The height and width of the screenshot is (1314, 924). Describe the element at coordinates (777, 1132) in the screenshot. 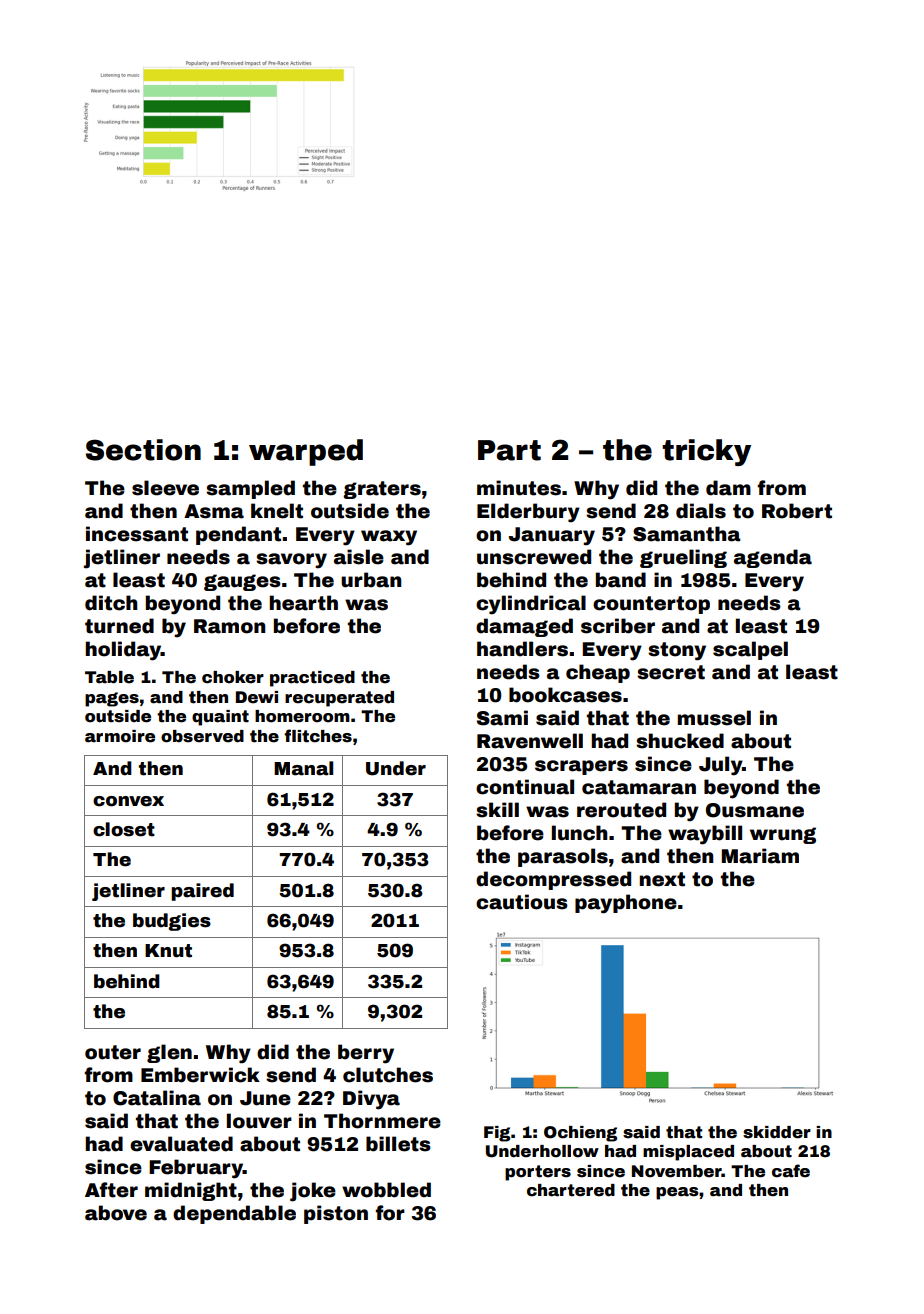

I see `skidder` at that location.
